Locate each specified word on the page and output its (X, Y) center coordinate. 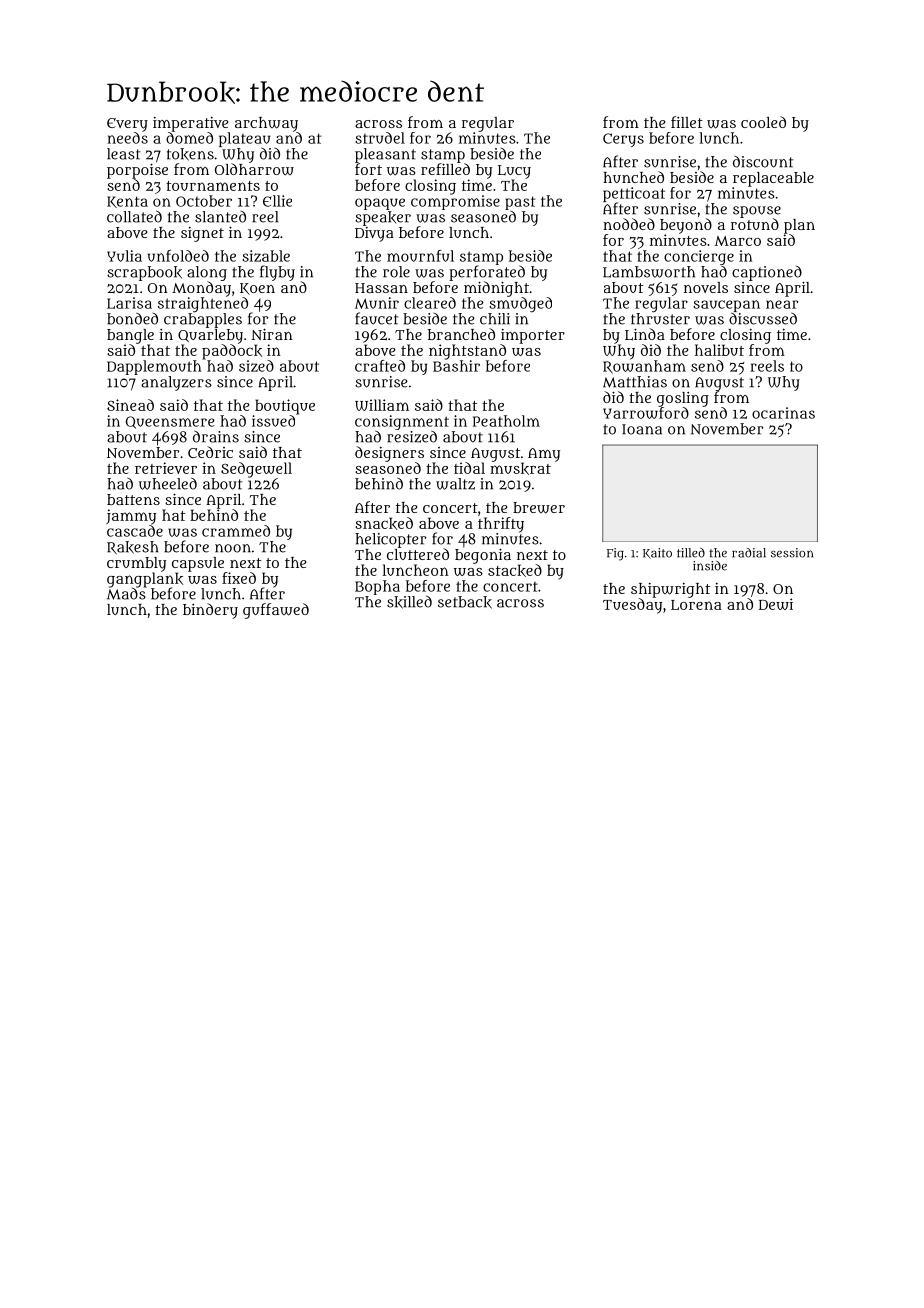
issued (273, 421)
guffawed (276, 611)
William (382, 405)
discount (763, 161)
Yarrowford (646, 413)
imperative (190, 124)
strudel (380, 138)
